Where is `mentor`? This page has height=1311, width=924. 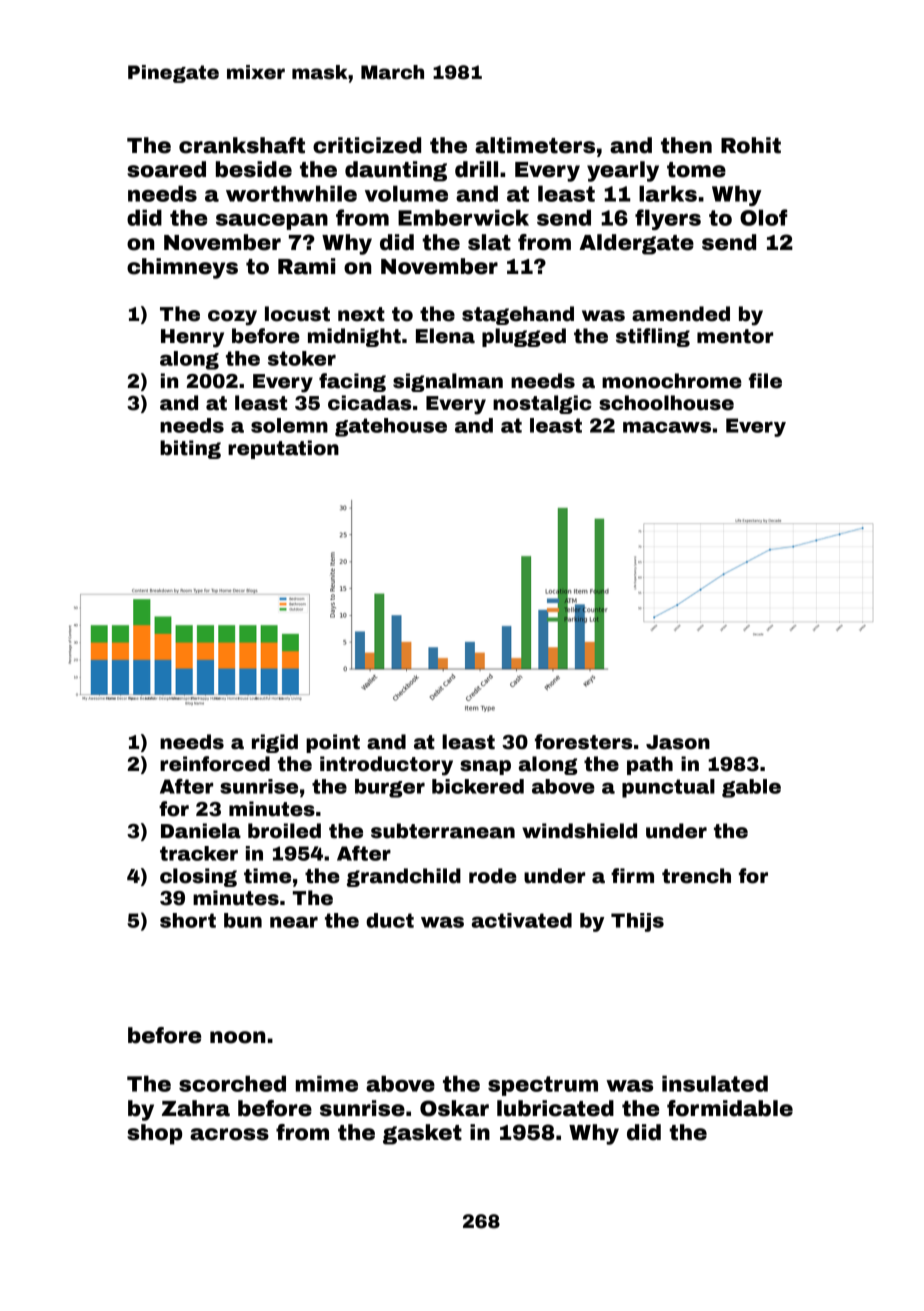
mentor is located at coordinates (735, 336).
